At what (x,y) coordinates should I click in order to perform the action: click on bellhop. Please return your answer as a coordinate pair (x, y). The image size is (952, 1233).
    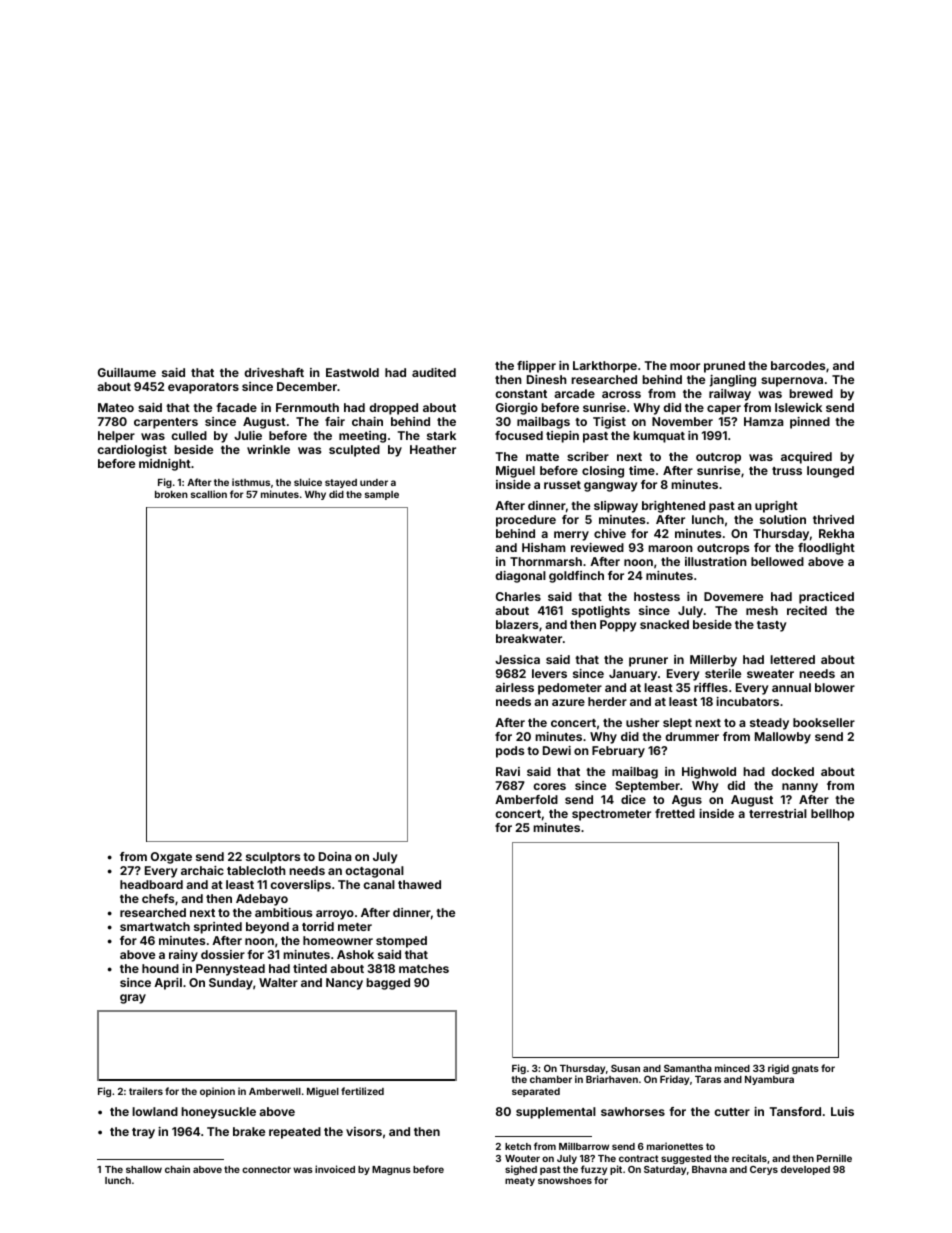
    Looking at the image, I should click on (832, 815).
